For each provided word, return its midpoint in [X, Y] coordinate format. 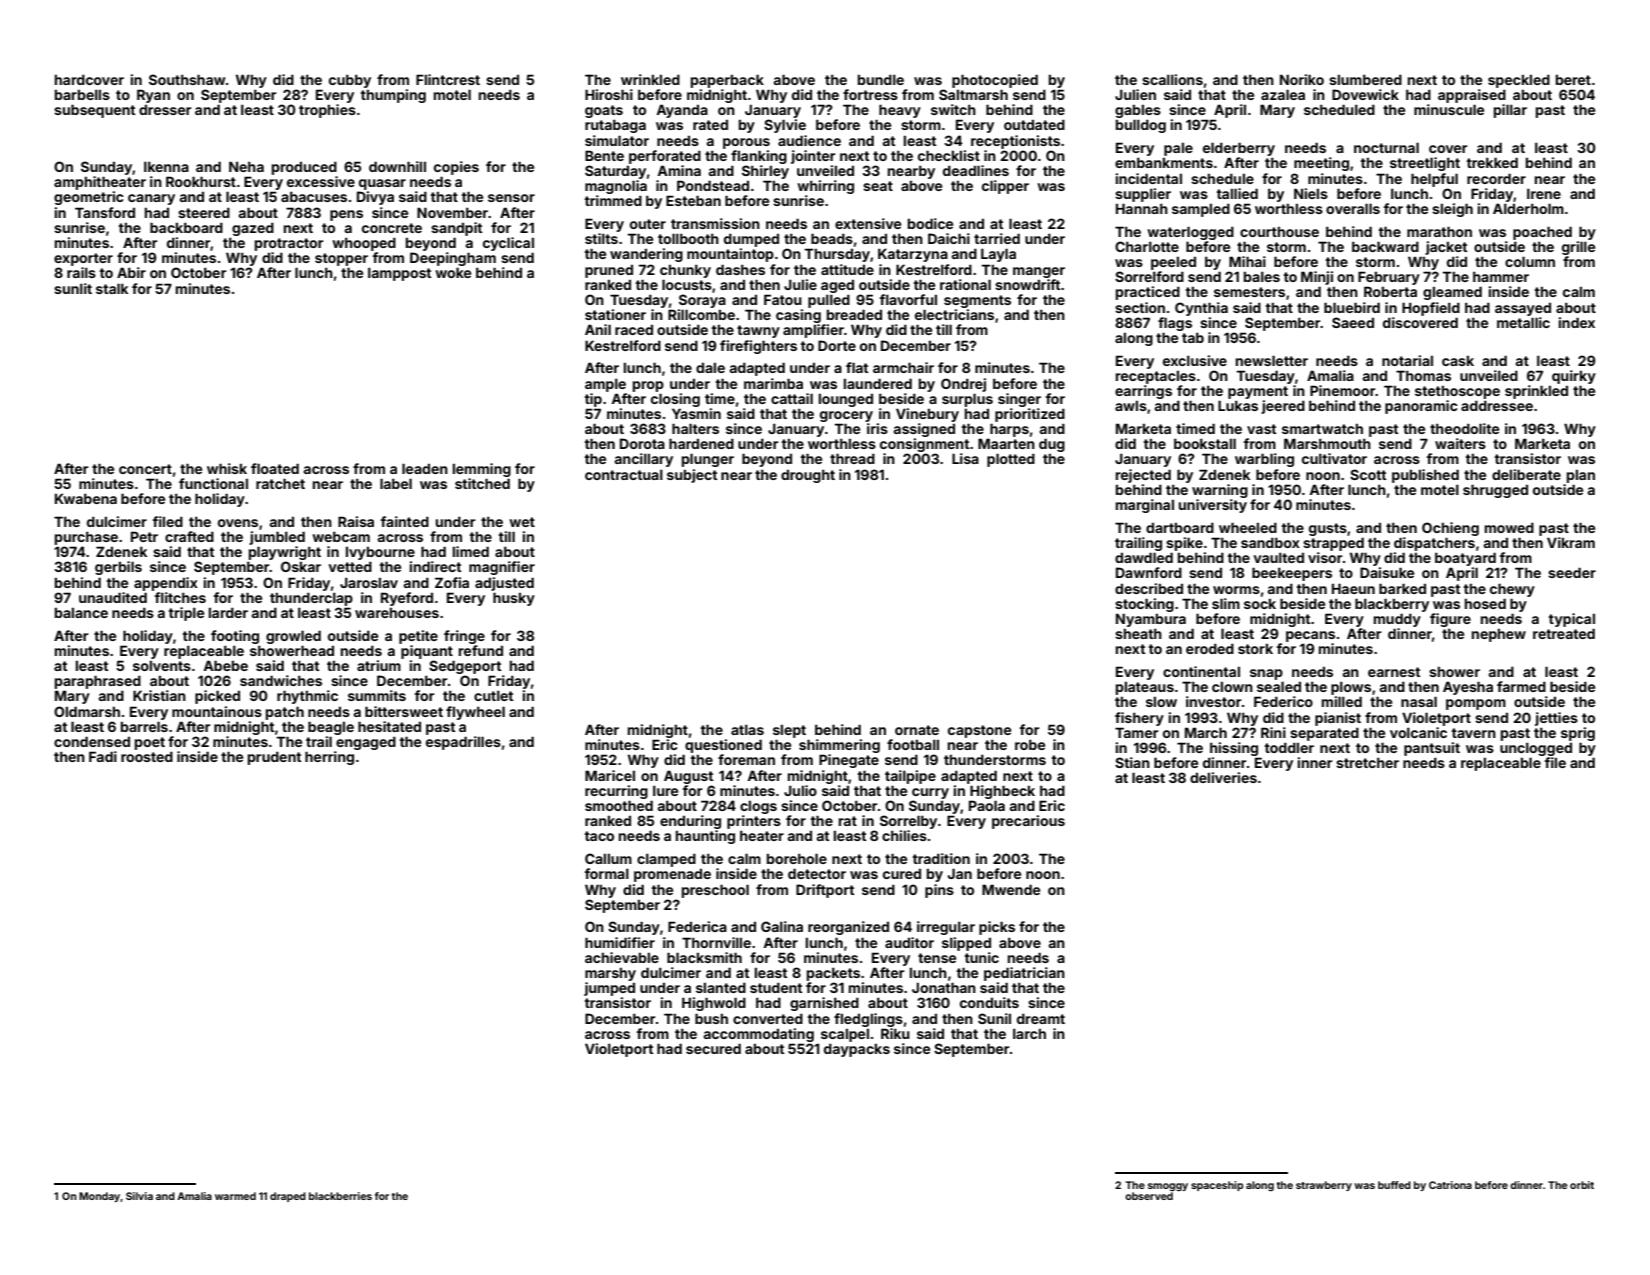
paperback [727, 81]
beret [1573, 80]
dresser [165, 110]
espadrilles [463, 743]
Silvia [139, 1196]
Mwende [1011, 889]
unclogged [1536, 749]
